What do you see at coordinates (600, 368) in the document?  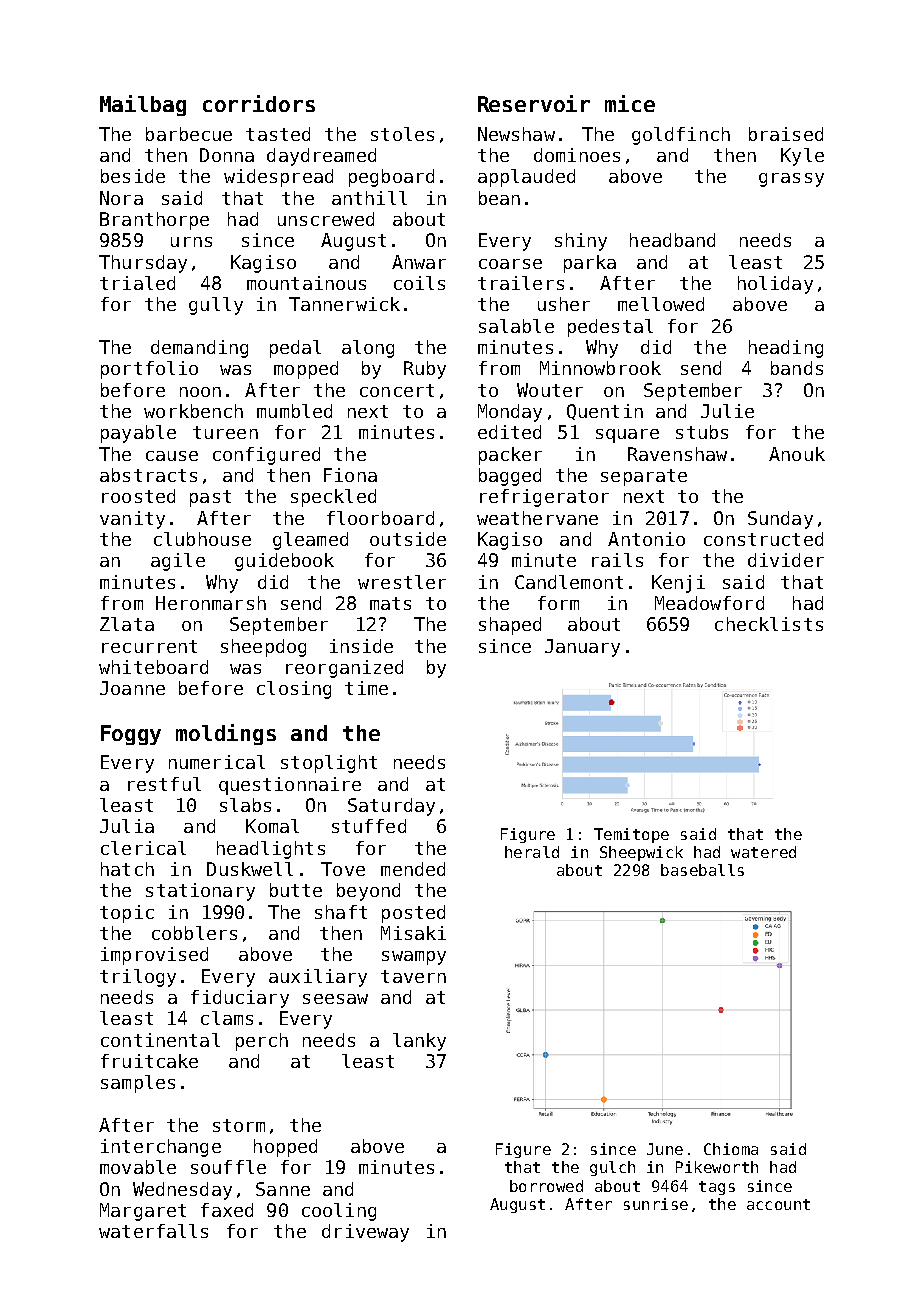 I see `Minnowbrook` at bounding box center [600, 368].
